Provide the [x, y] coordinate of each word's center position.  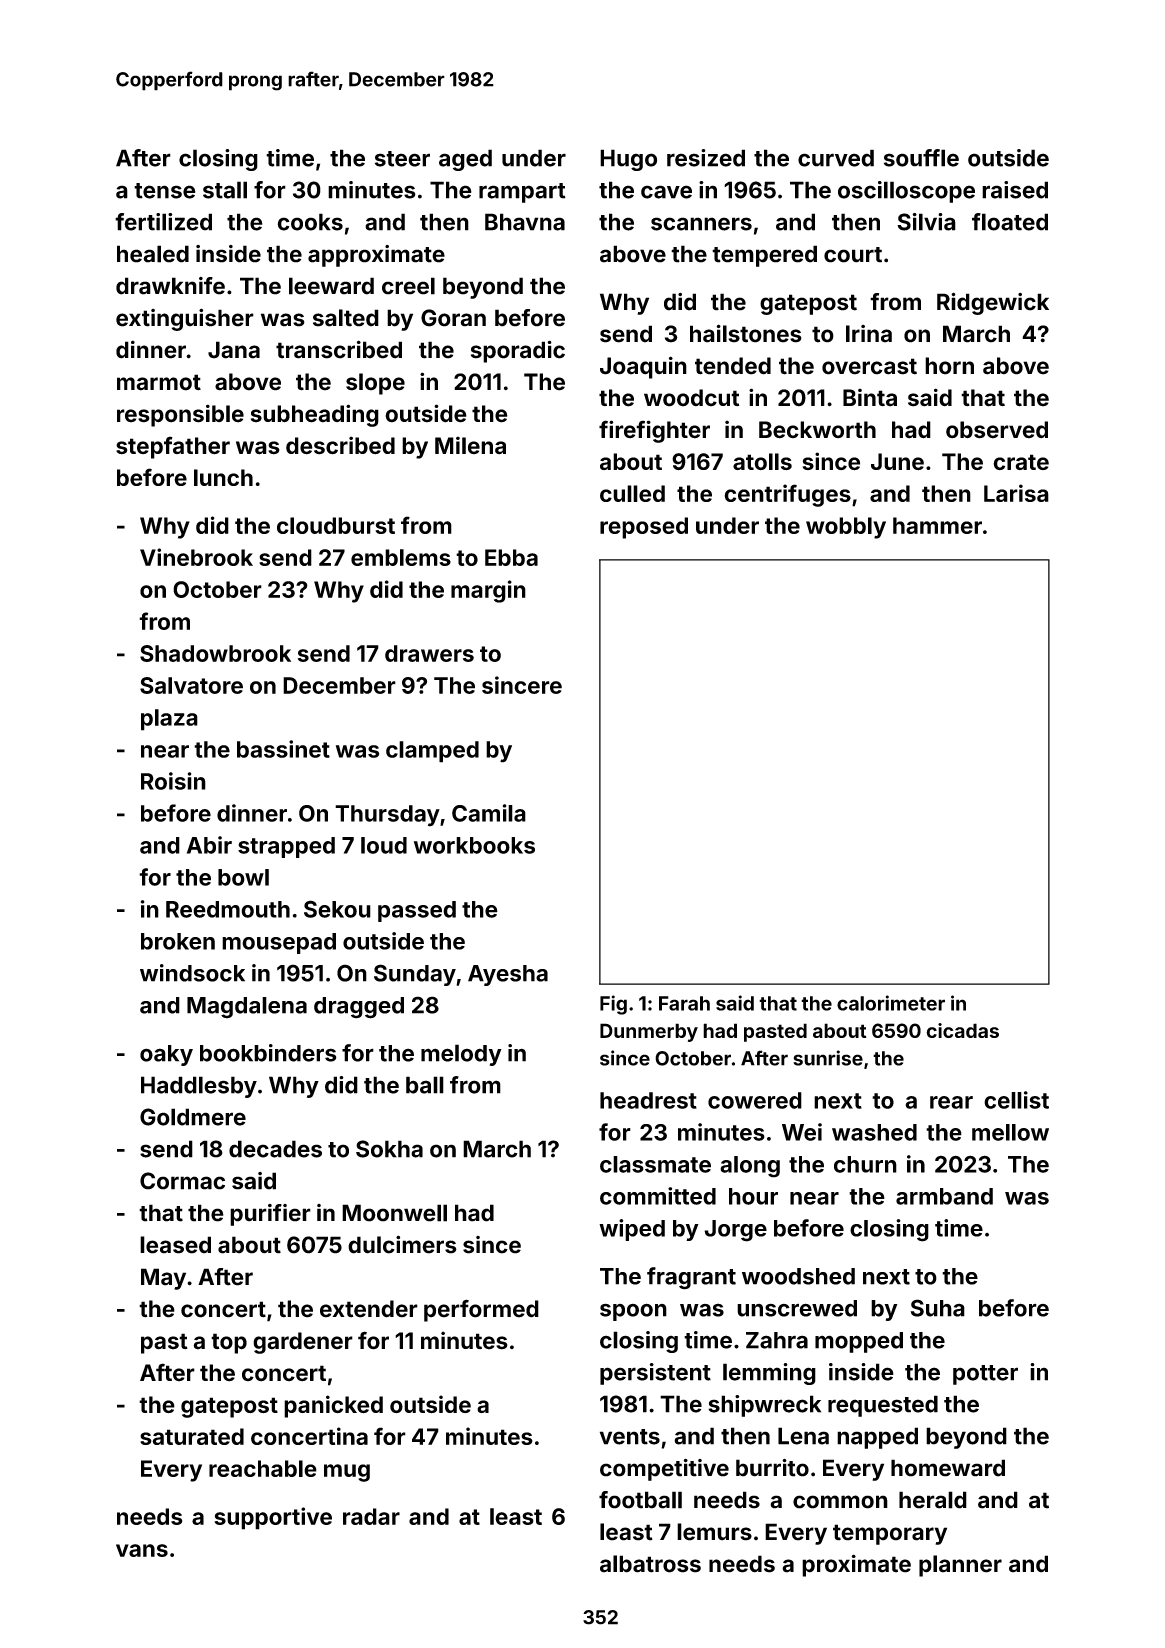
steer [402, 159]
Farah [684, 1003]
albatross [650, 1564]
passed [417, 911]
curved [836, 158]
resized [706, 158]
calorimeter [891, 1003]
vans [142, 1550]
